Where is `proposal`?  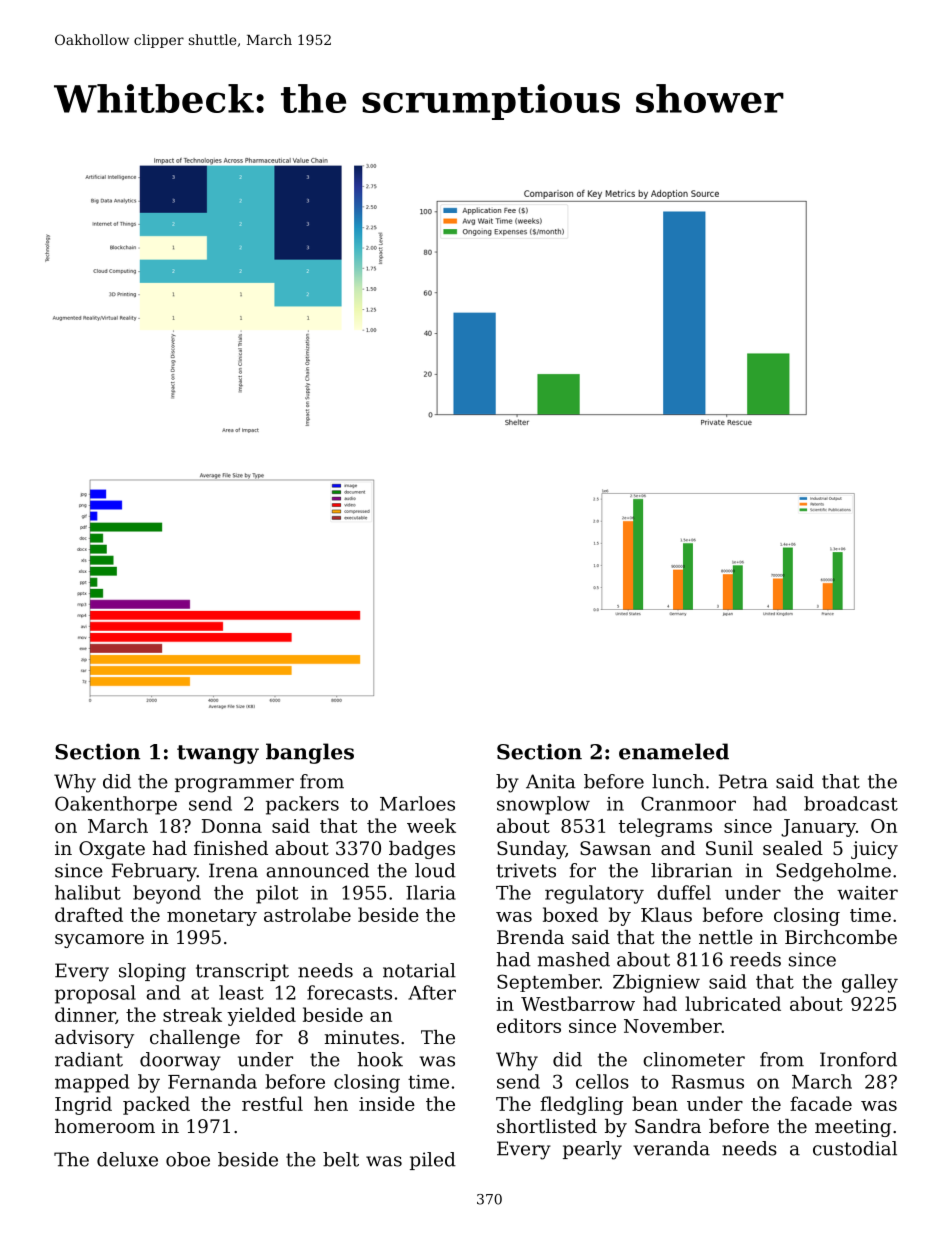
proposal is located at coordinates (95, 994).
